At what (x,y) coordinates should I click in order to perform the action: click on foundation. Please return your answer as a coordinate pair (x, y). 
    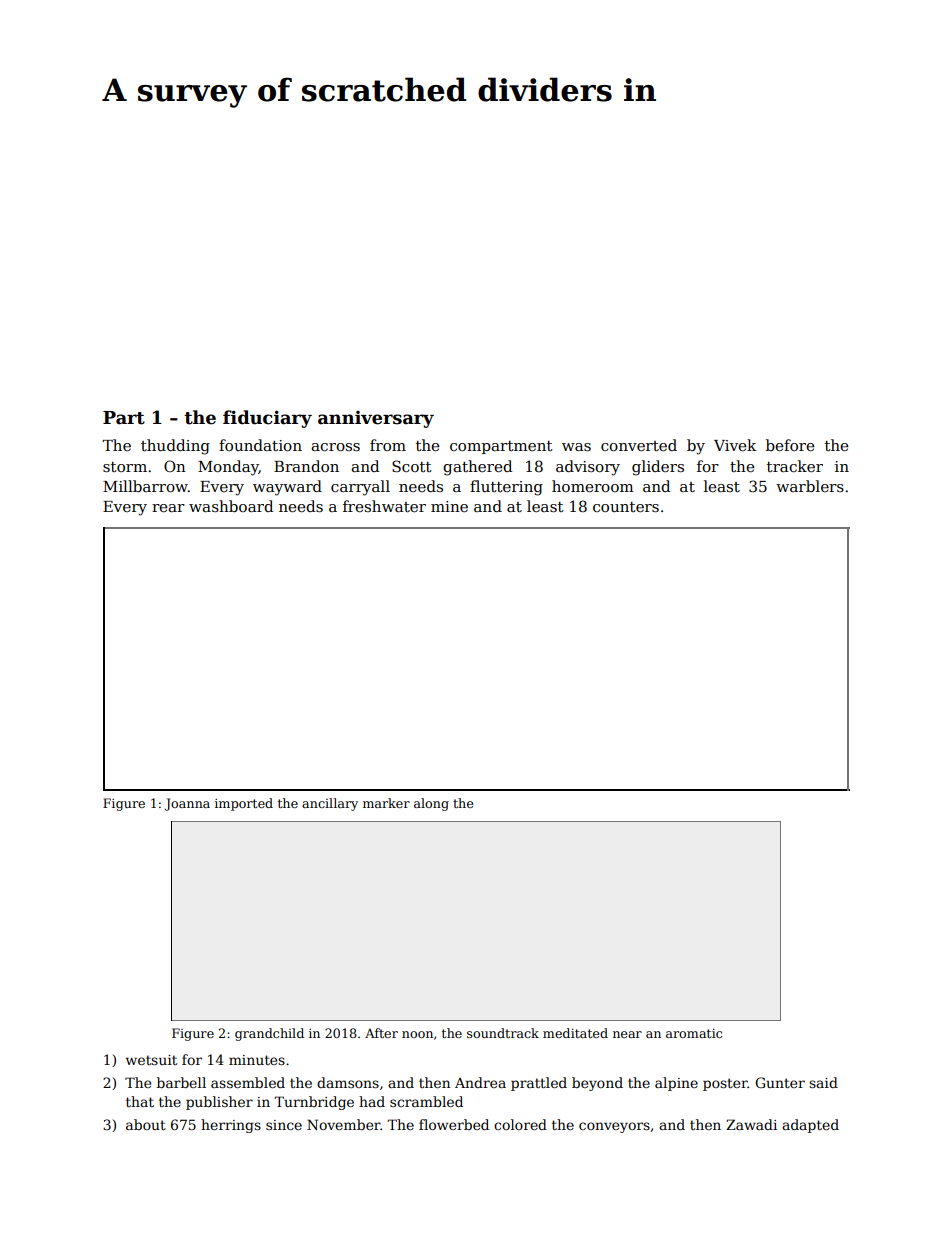
    Looking at the image, I should click on (260, 445).
